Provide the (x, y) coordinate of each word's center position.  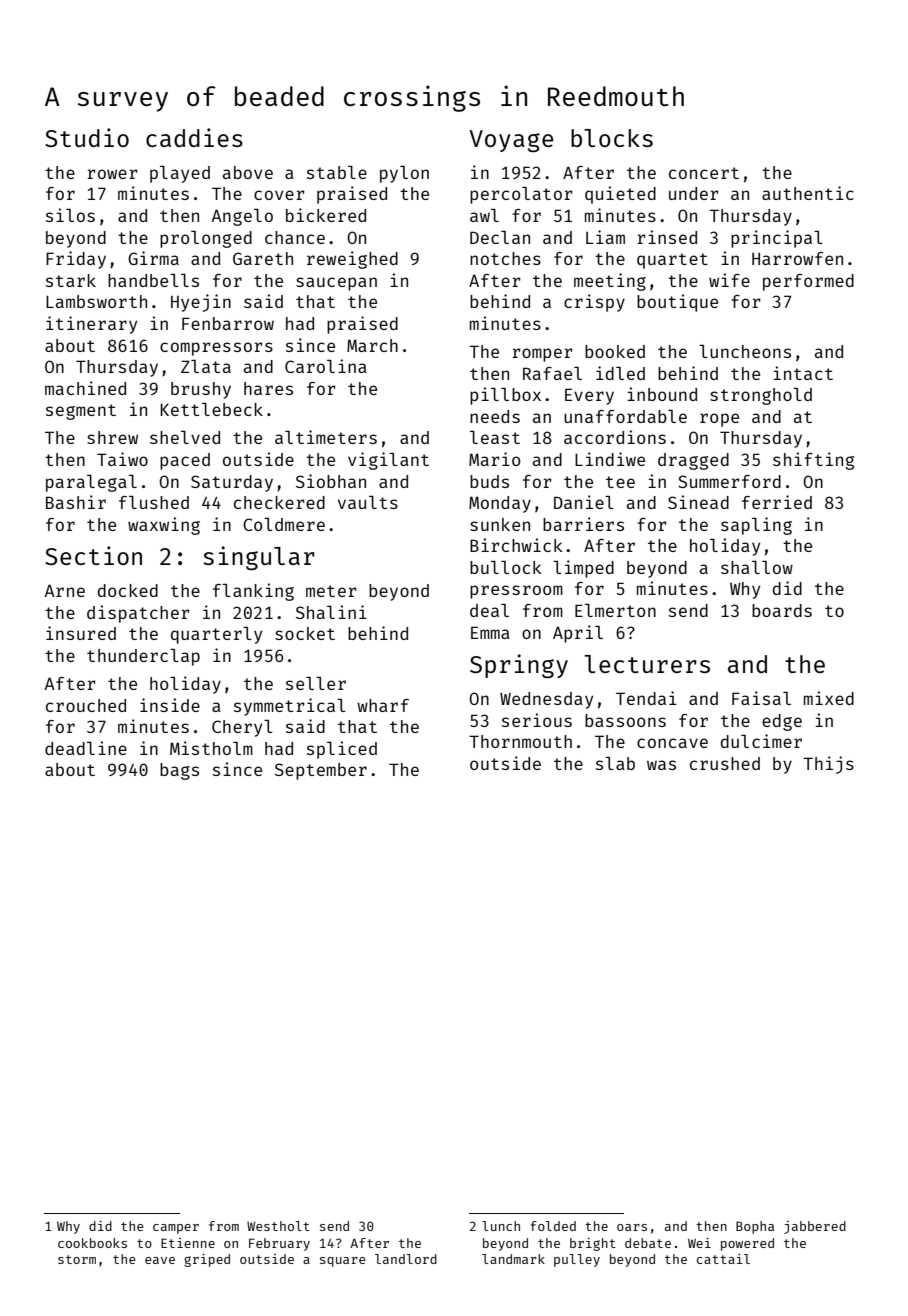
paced (185, 461)
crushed (725, 763)
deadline (86, 748)
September (321, 771)
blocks (612, 138)
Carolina (326, 366)
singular (259, 558)
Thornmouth (520, 741)
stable (337, 172)
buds (489, 481)
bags (179, 771)
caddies (194, 137)
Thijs (828, 765)
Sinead (698, 502)
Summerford (729, 481)
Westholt (278, 1226)
